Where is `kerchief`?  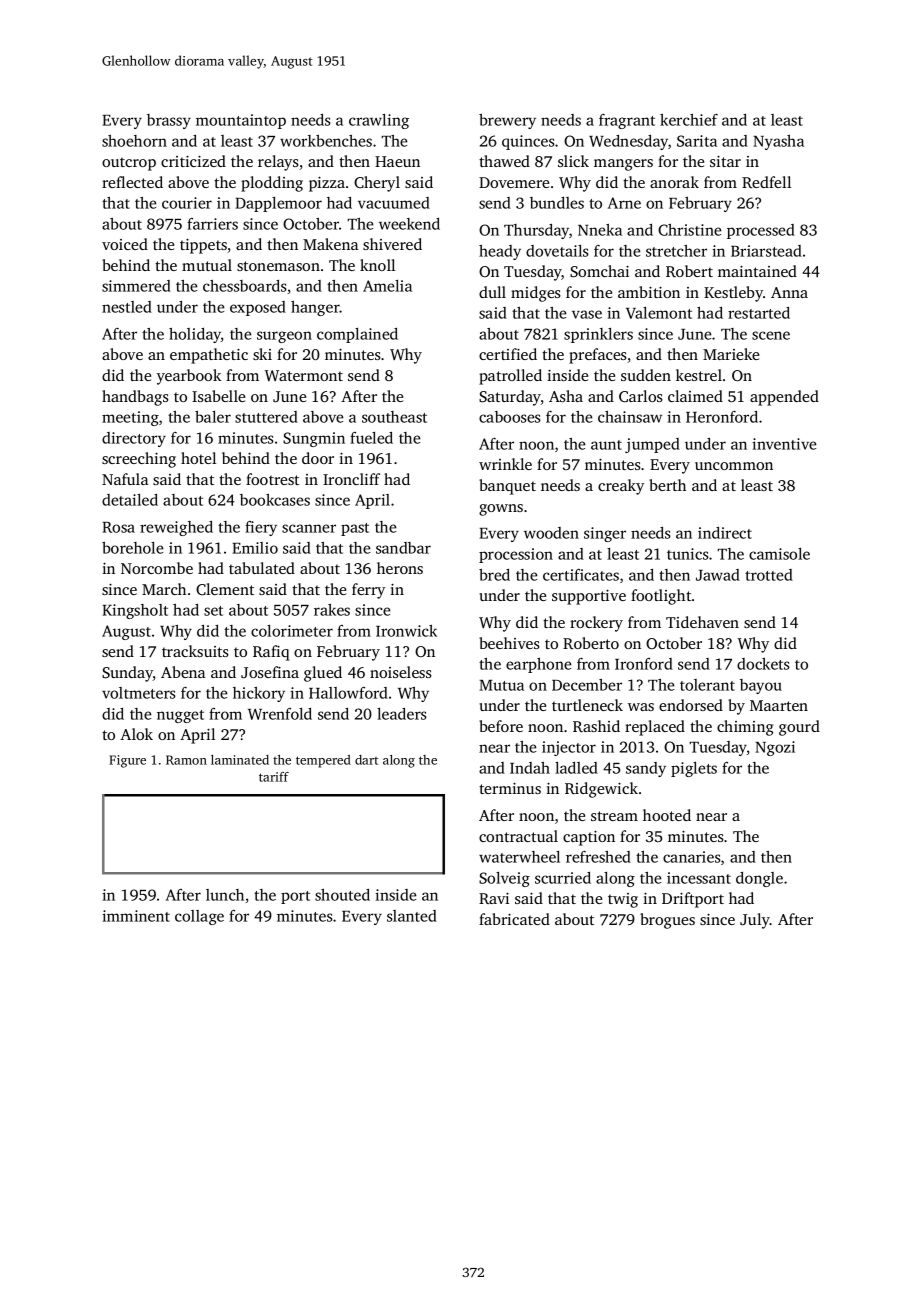
kerchief is located at coordinates (689, 120).
